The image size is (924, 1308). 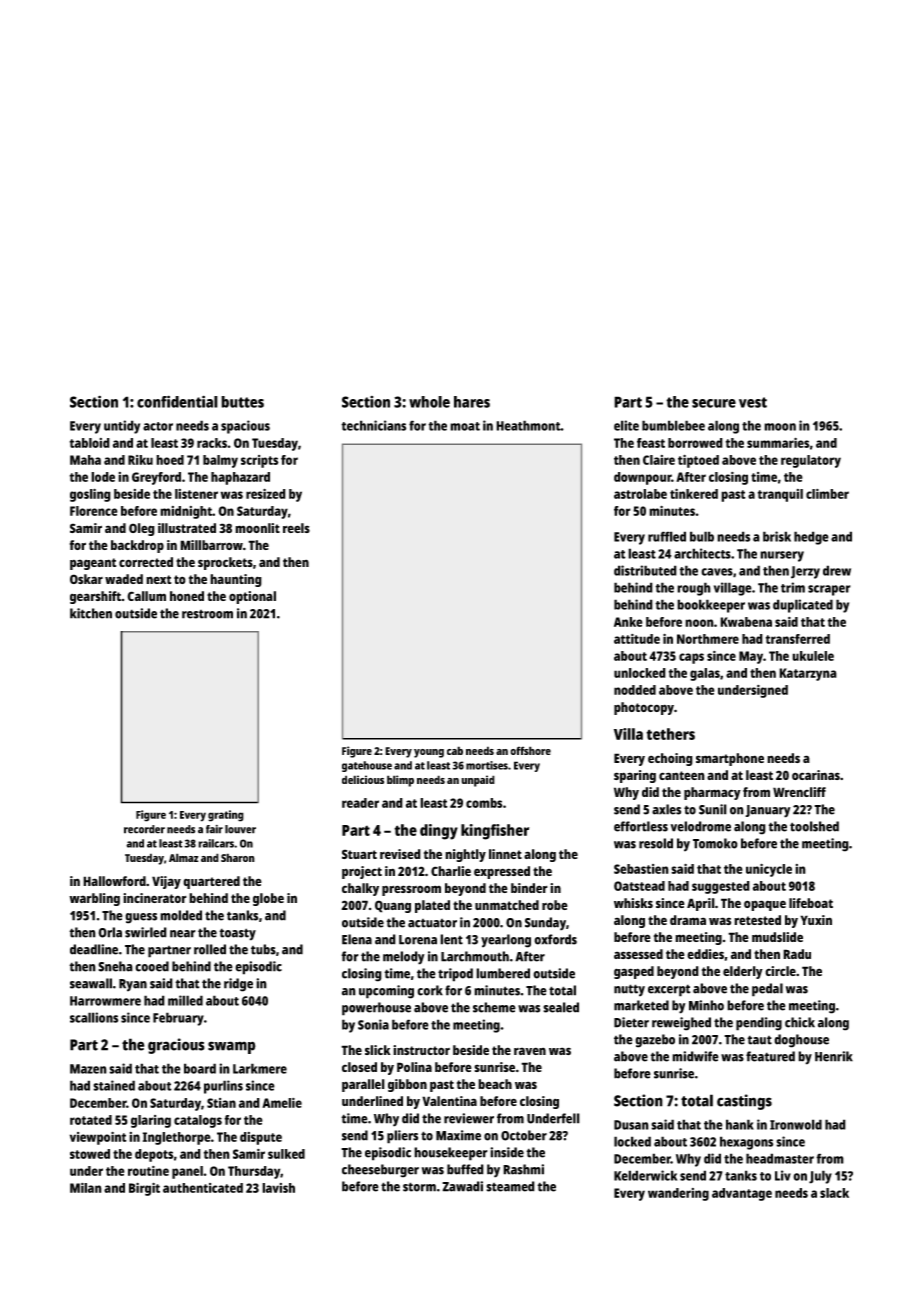 What do you see at coordinates (278, 1188) in the screenshot?
I see `lavish` at bounding box center [278, 1188].
